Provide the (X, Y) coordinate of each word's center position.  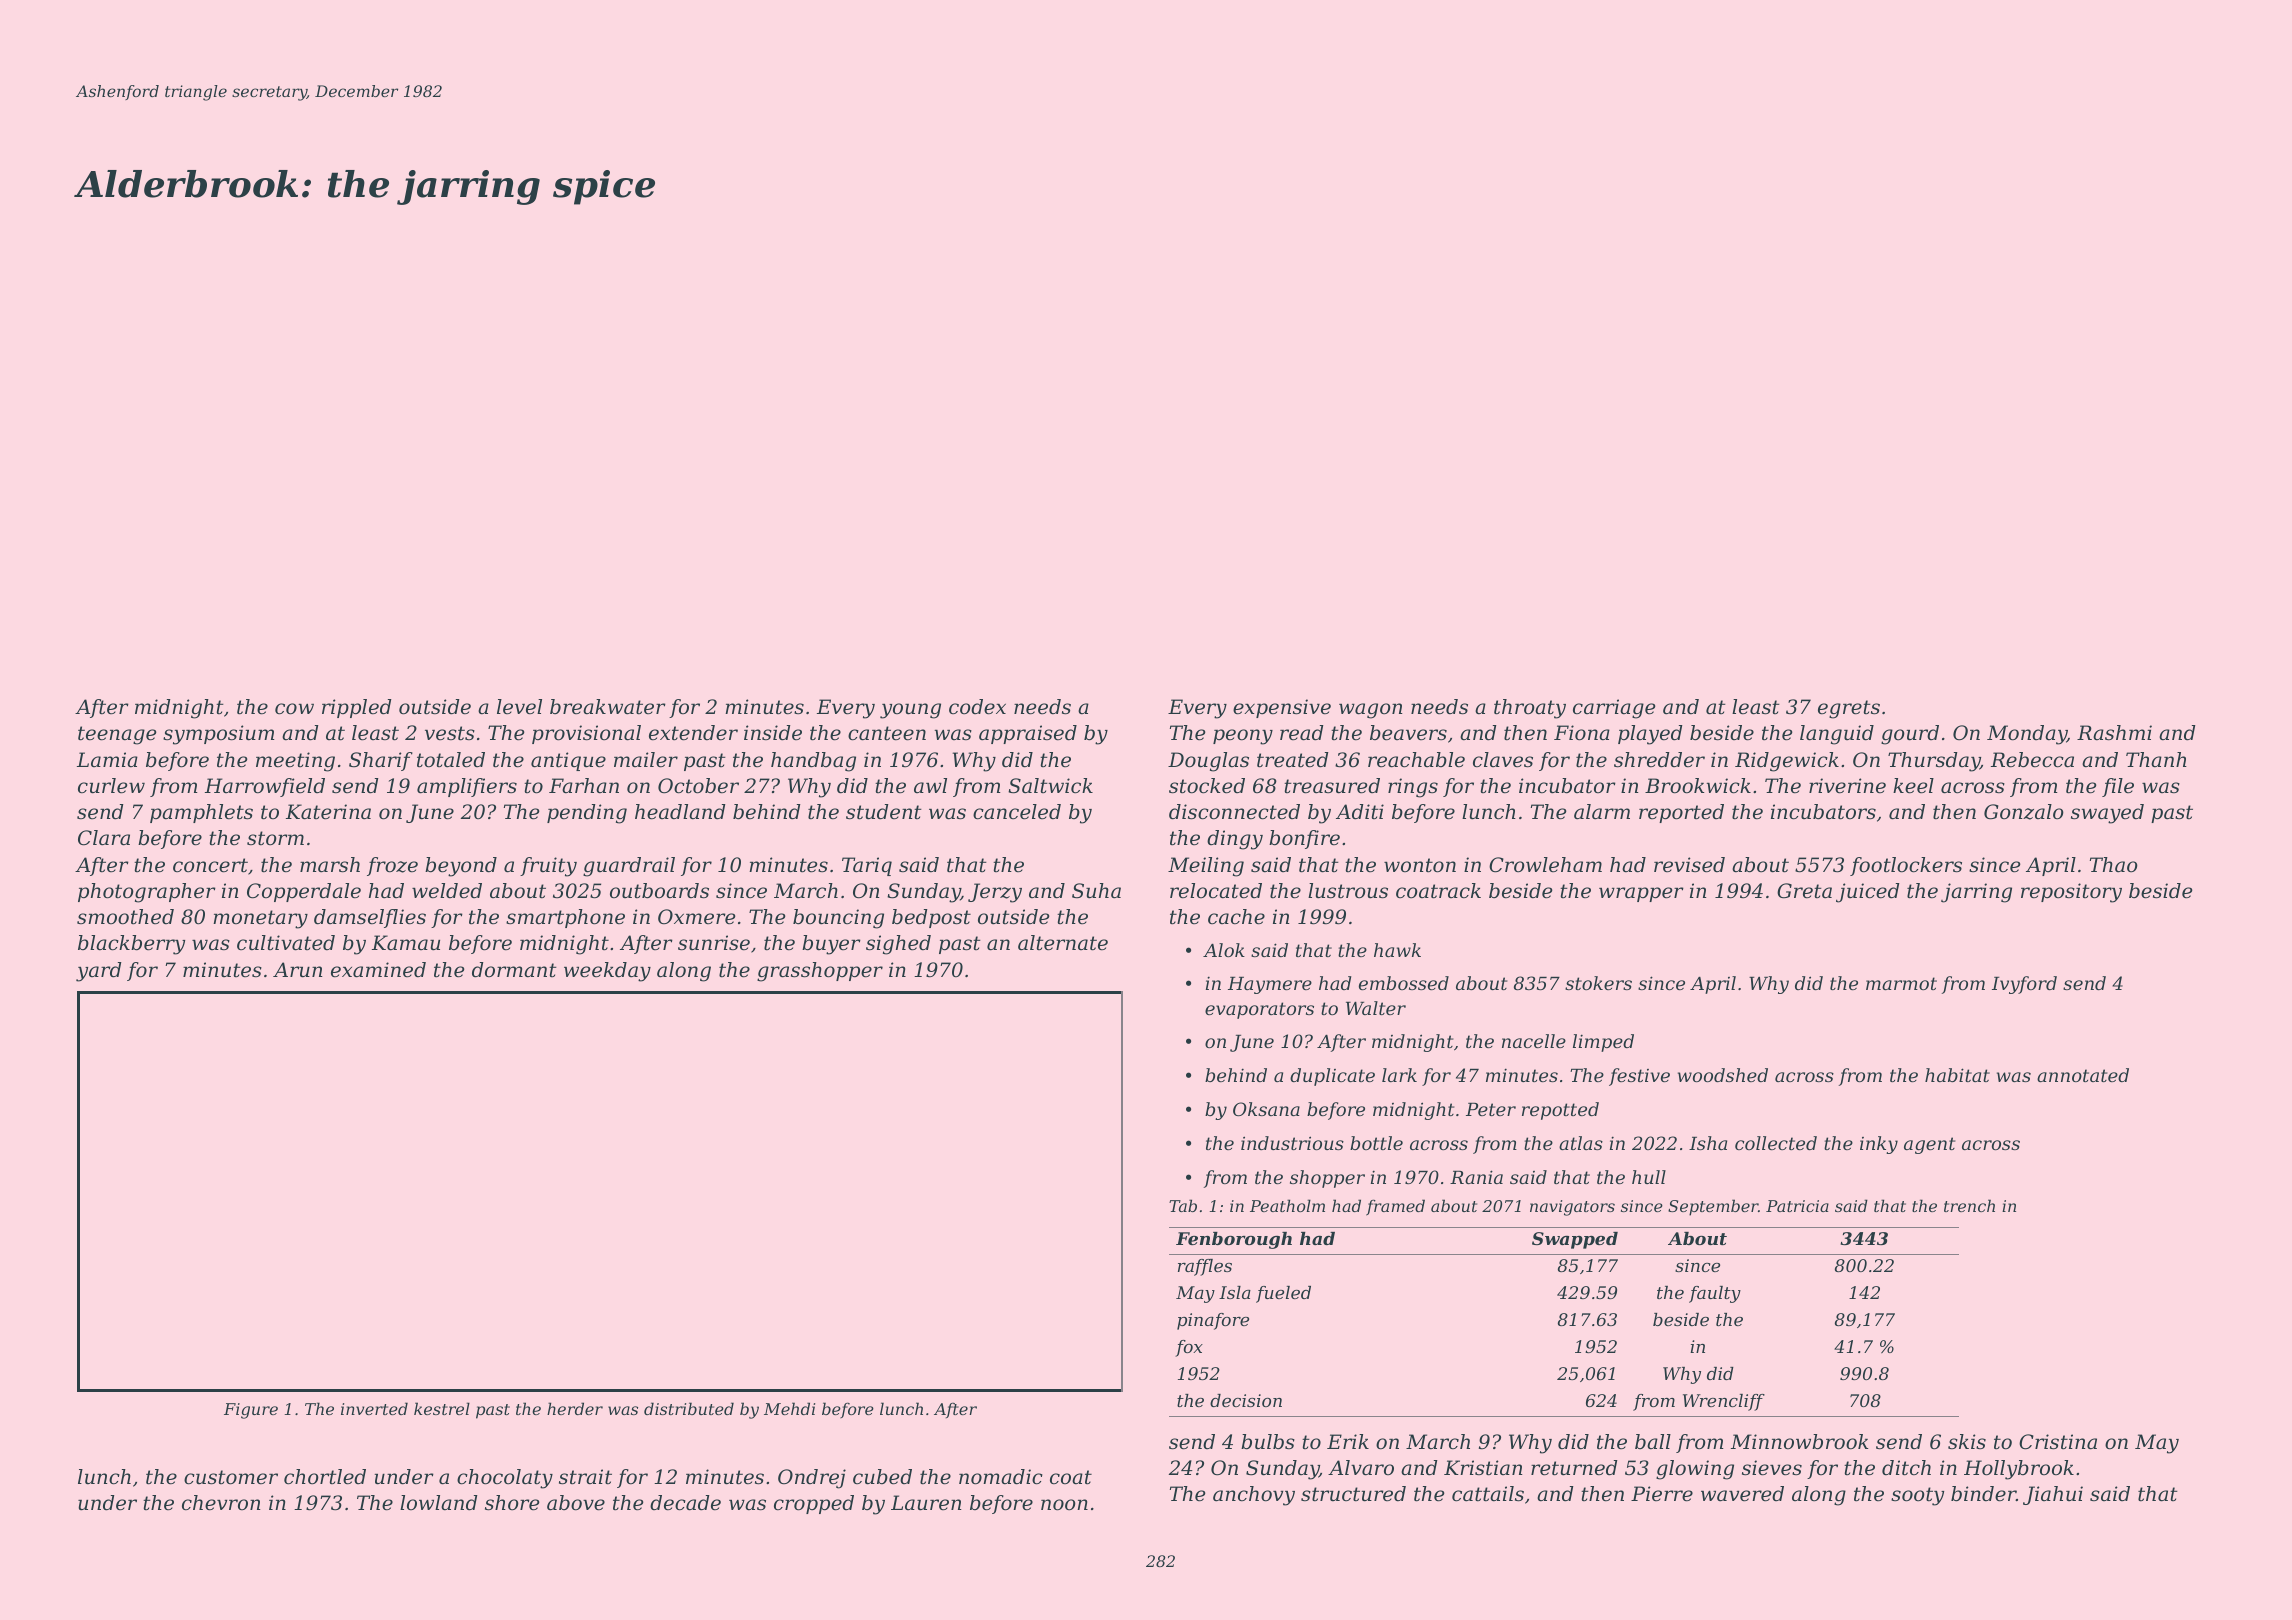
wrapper (1641, 894)
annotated (2083, 1075)
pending (587, 814)
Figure (251, 1411)
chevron (221, 1503)
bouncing (838, 919)
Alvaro (1361, 1468)
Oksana (1266, 1109)
